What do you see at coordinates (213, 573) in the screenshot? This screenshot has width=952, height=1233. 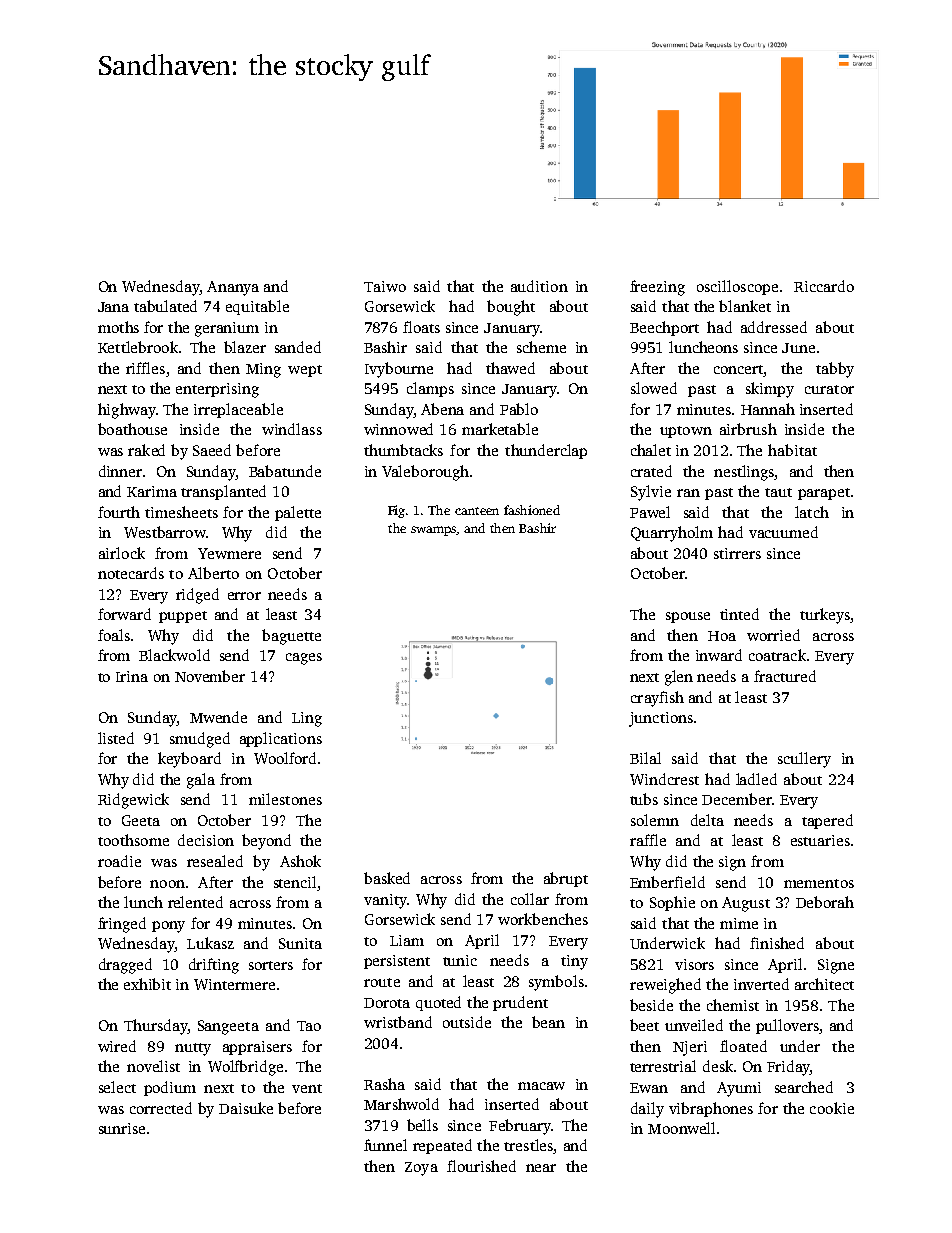 I see `Alberto` at bounding box center [213, 573].
